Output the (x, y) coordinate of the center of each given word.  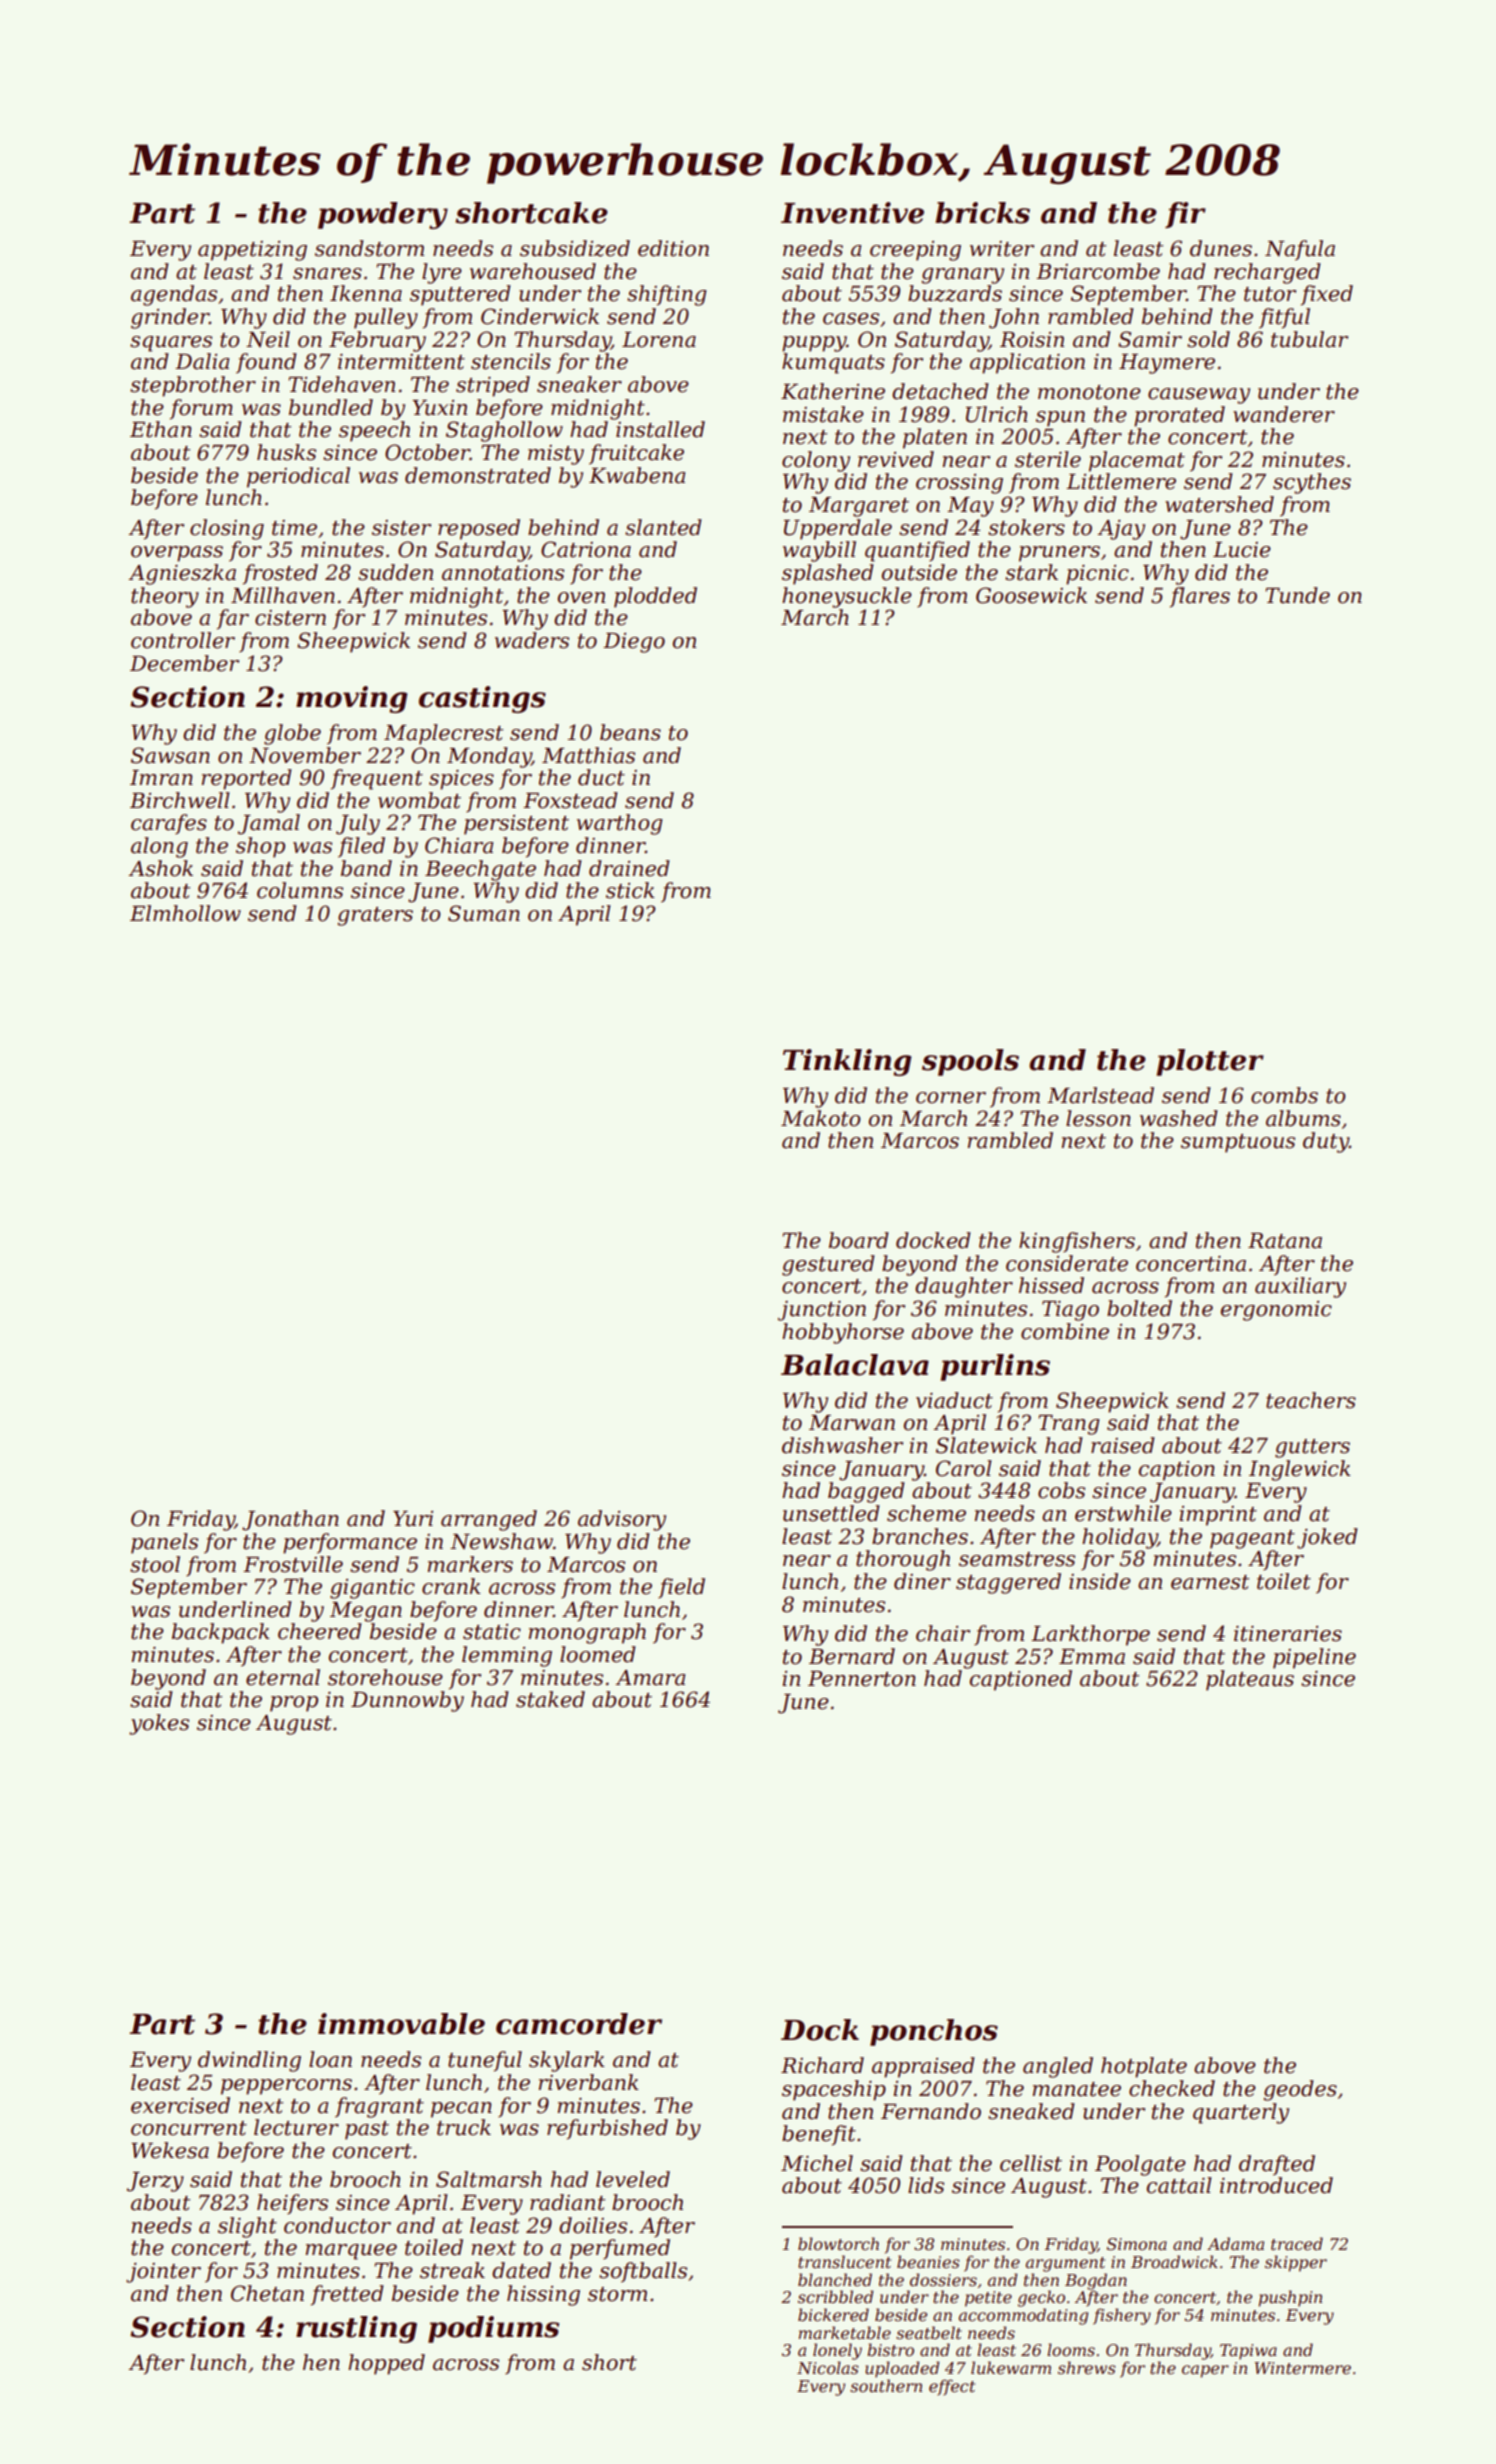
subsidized (575, 248)
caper (1205, 2371)
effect (952, 2387)
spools (970, 1062)
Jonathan (290, 1520)
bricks (982, 213)
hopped (386, 2364)
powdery (383, 215)
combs (1284, 1095)
